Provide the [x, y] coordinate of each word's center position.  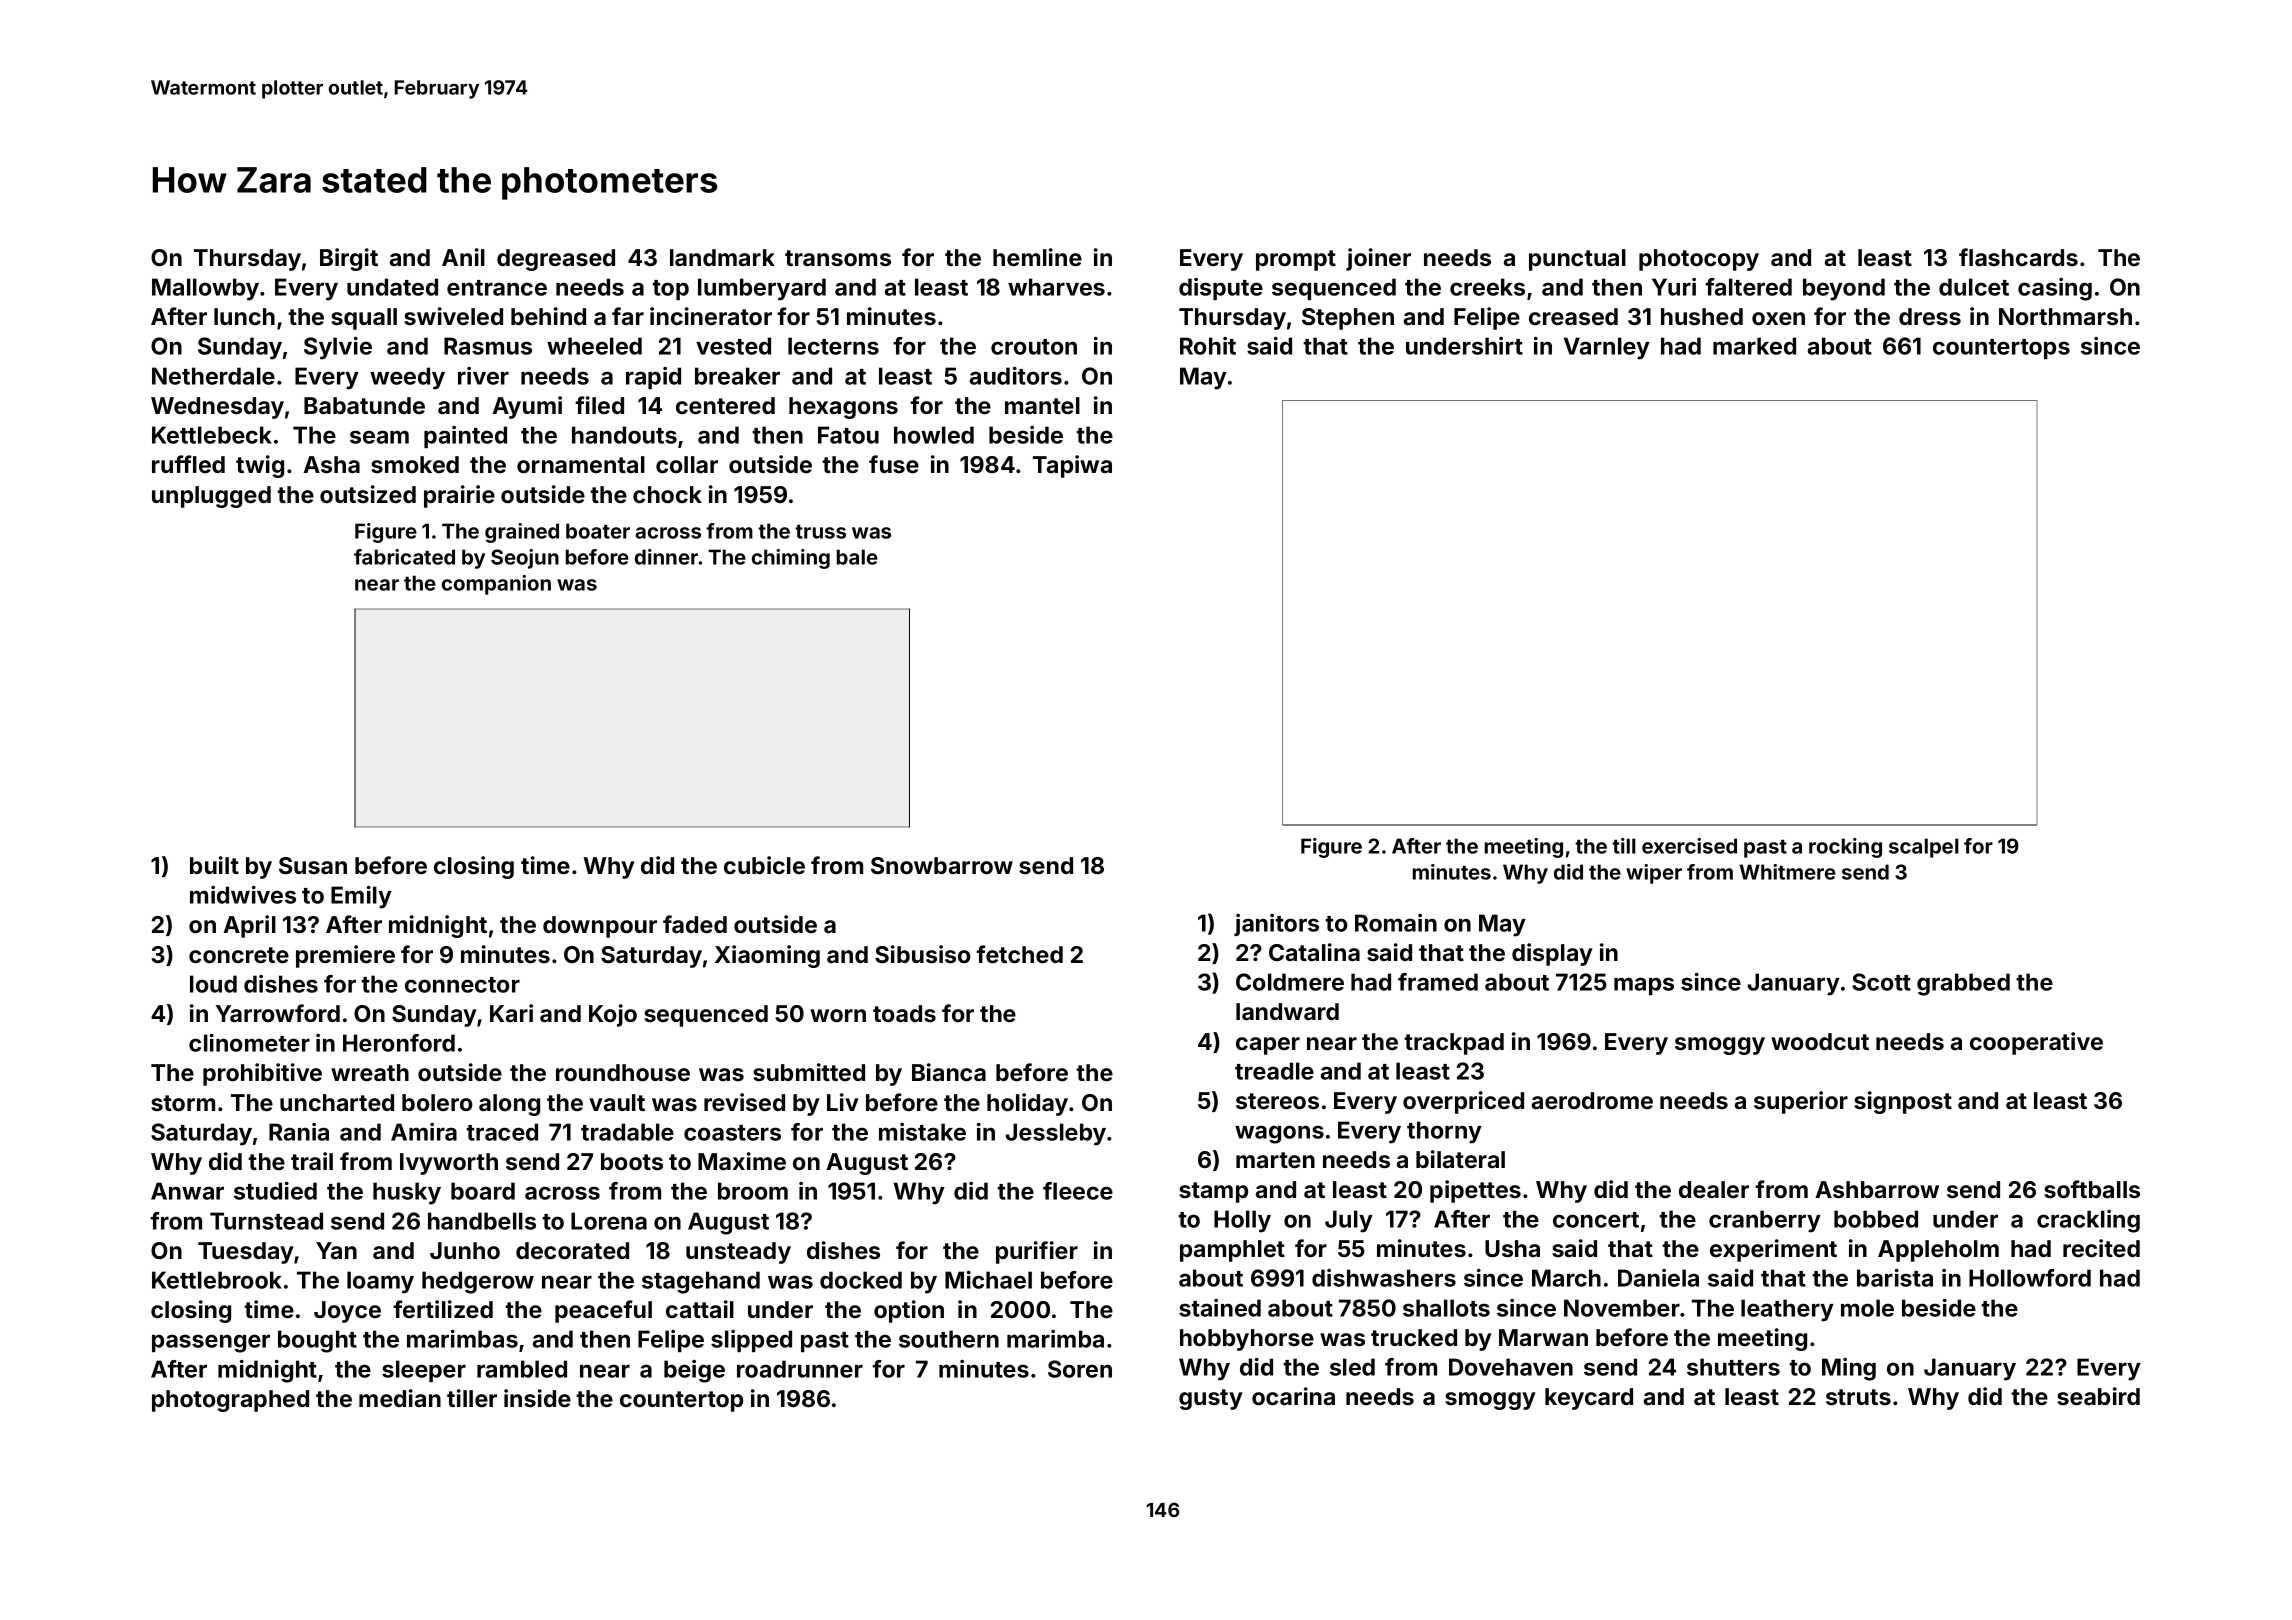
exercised [1689, 846]
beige [694, 1371]
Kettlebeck [212, 435]
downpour [600, 927]
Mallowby [205, 289]
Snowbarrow [942, 865]
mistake [922, 1132]
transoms [838, 258]
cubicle [764, 865]
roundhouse [623, 1072]
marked [1754, 346]
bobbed [1876, 1219]
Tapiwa [1072, 466]
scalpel [1924, 848]
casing [2055, 289]
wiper [1654, 874]
